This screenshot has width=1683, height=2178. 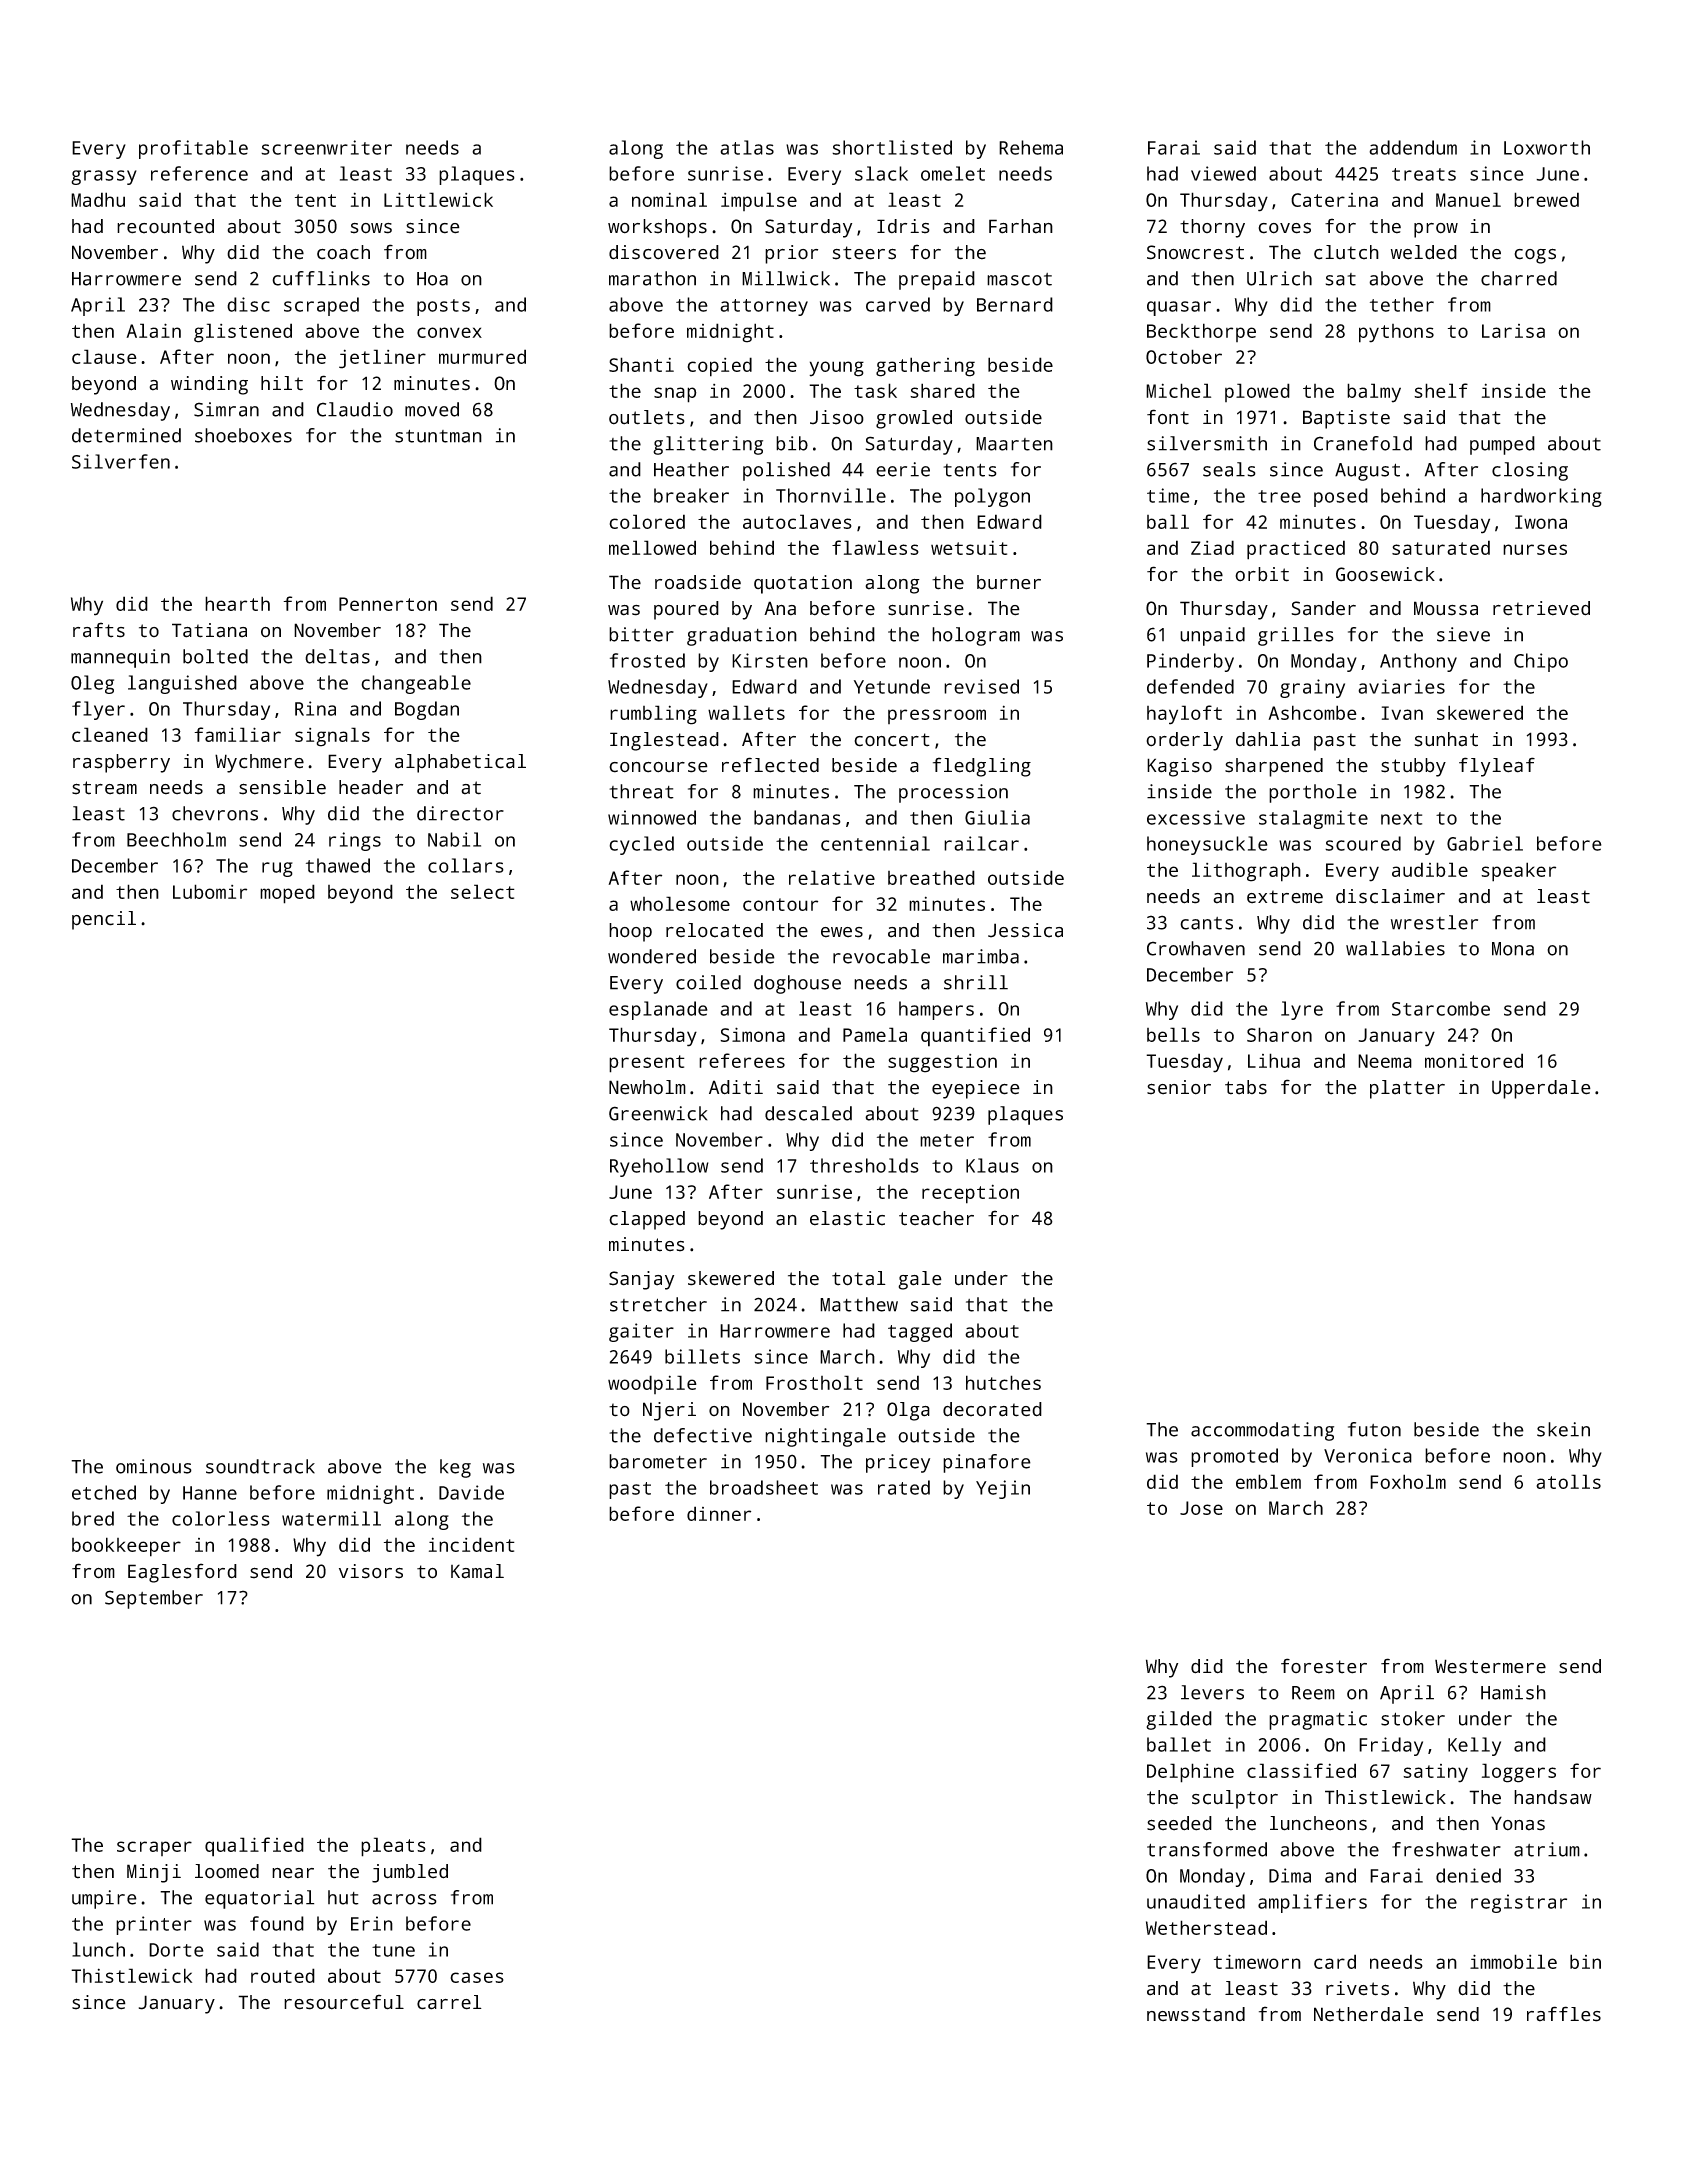 What do you see at coordinates (1541, 1089) in the screenshot?
I see `Upperdale` at bounding box center [1541, 1089].
